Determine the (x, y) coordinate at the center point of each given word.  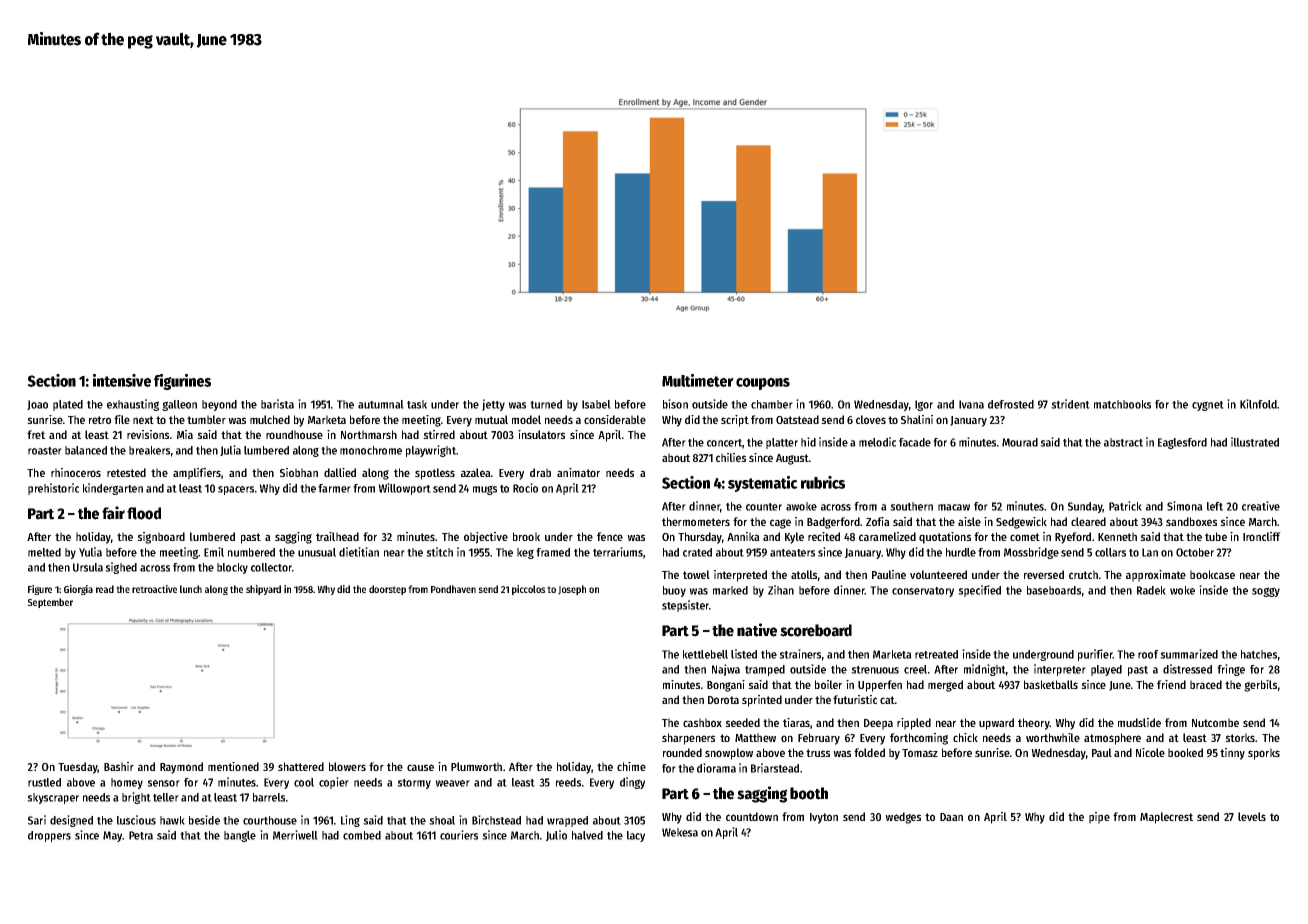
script (735, 421)
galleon (179, 405)
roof (1148, 654)
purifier (1095, 655)
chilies (731, 457)
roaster (45, 451)
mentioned (233, 766)
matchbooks (1122, 404)
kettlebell (705, 654)
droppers (49, 836)
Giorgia (78, 590)
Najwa (726, 670)
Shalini (917, 419)
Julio (556, 835)
